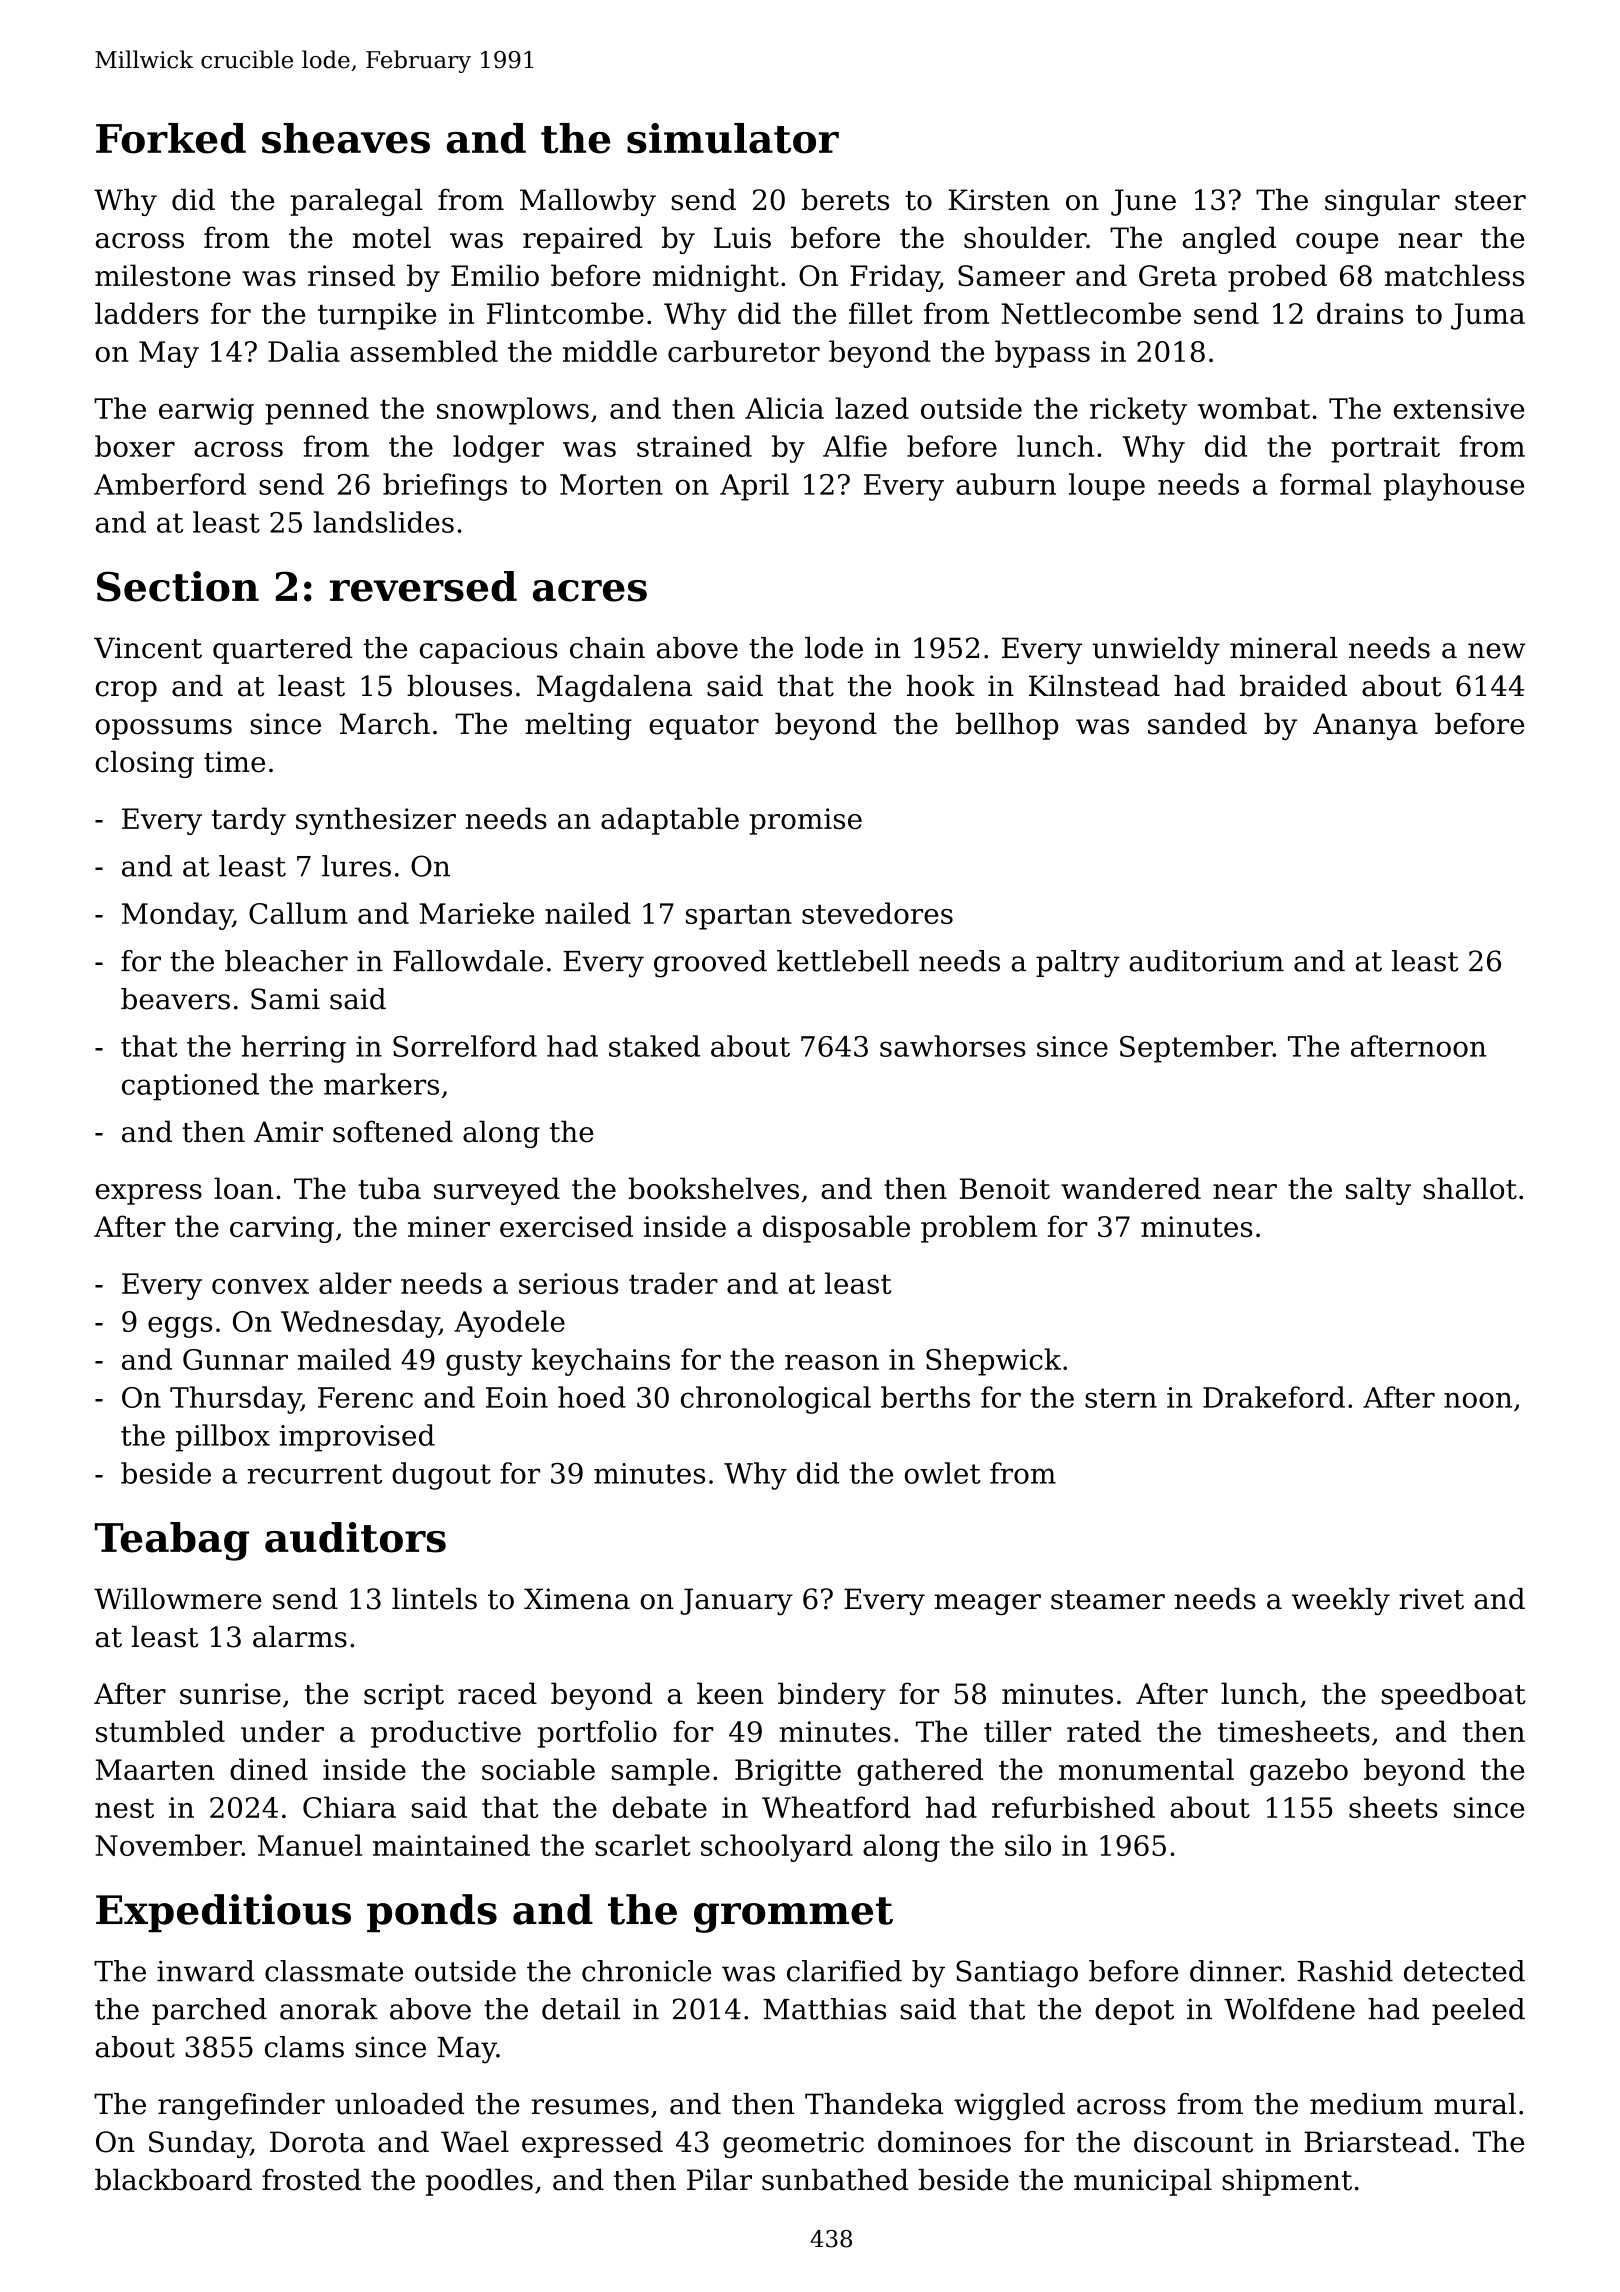 The image size is (1620, 2292). What do you see at coordinates (941, 686) in the document?
I see `hook` at bounding box center [941, 686].
